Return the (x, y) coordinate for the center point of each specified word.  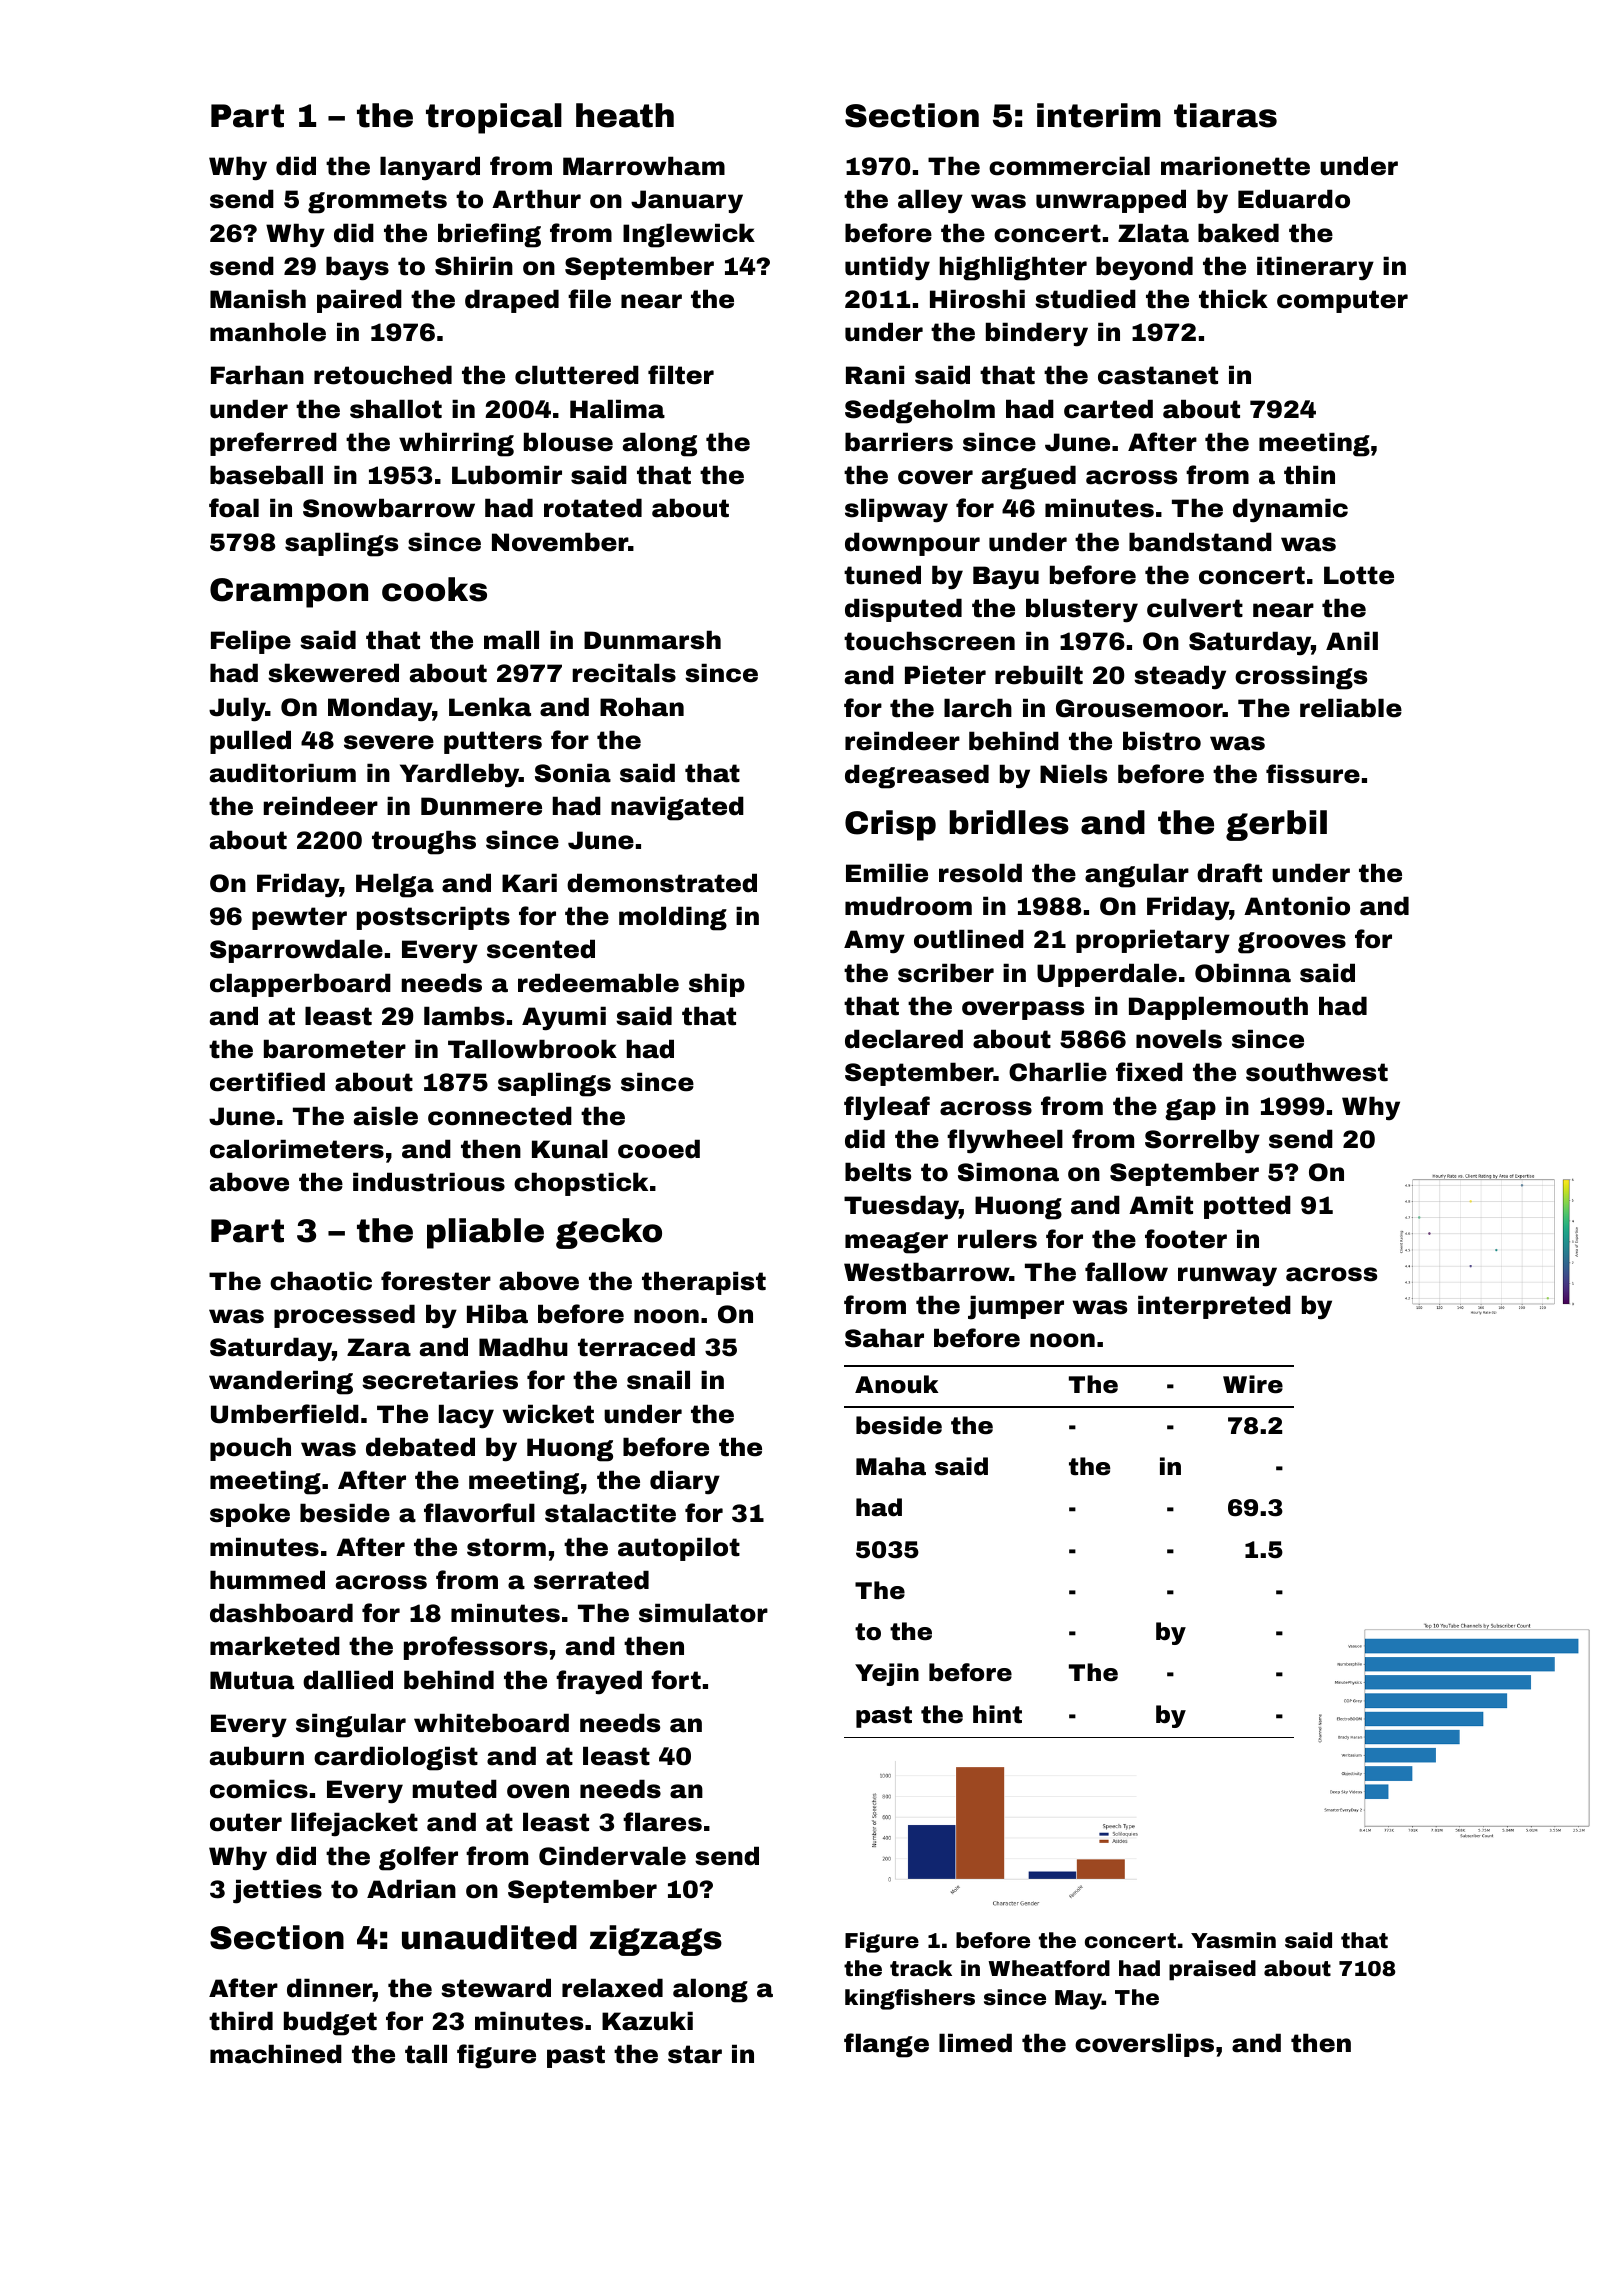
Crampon (289, 593)
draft (1229, 873)
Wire (1253, 1384)
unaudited (489, 1937)
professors (476, 1648)
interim (1099, 115)
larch (978, 708)
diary (685, 1482)
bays (357, 268)
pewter (299, 918)
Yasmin (1233, 1940)
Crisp (890, 825)
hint (997, 1714)
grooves (1292, 943)
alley (930, 201)
